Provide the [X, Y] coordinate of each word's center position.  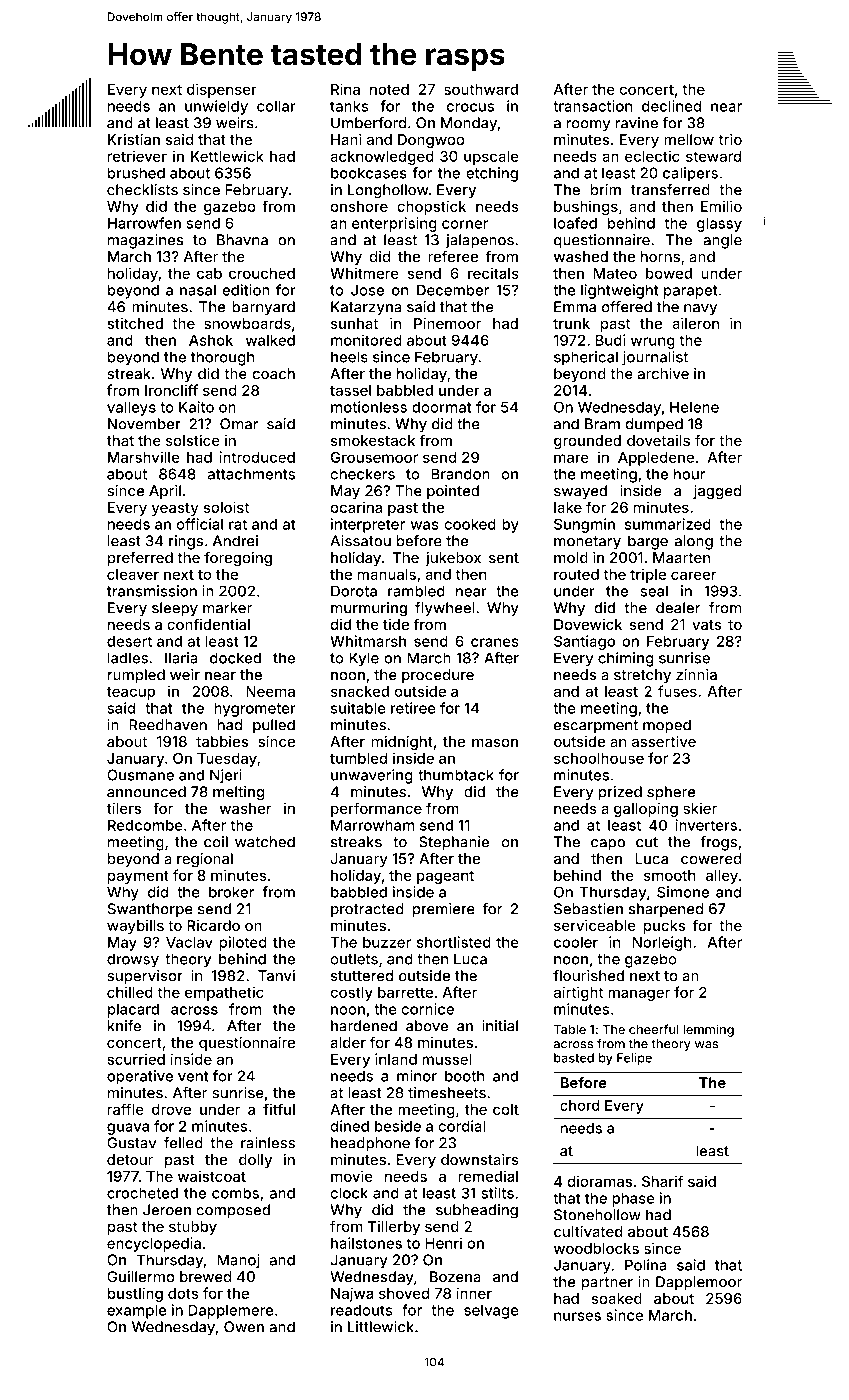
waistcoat [212, 1176]
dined [349, 1126]
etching [492, 174]
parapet [691, 292]
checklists [142, 190]
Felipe [634, 1059]
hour [689, 474]
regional [205, 860]
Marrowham [372, 825]
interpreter [368, 525]
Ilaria [181, 658]
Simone [683, 892]
